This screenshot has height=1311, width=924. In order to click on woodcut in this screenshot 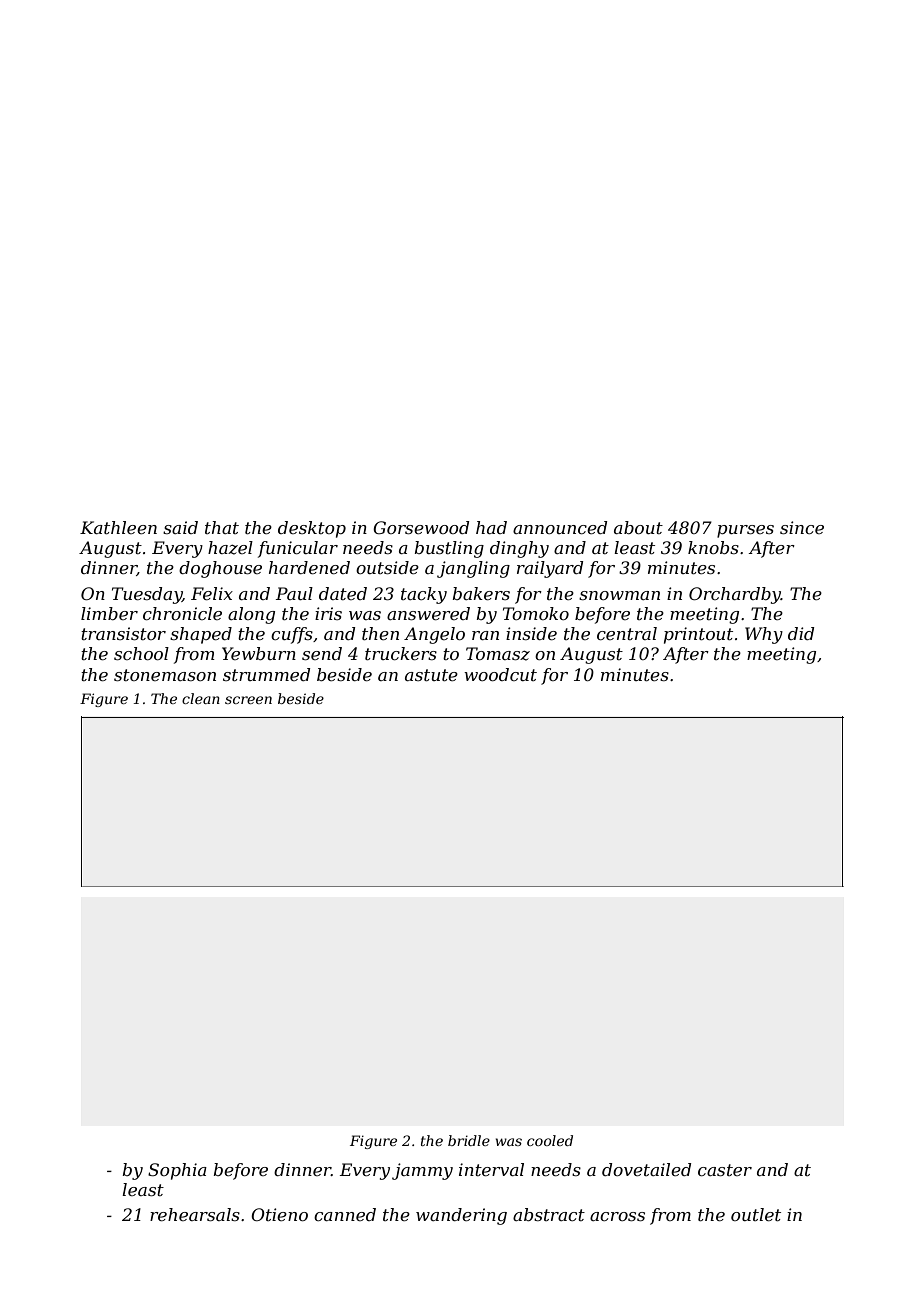, I will do `click(500, 674)`.
